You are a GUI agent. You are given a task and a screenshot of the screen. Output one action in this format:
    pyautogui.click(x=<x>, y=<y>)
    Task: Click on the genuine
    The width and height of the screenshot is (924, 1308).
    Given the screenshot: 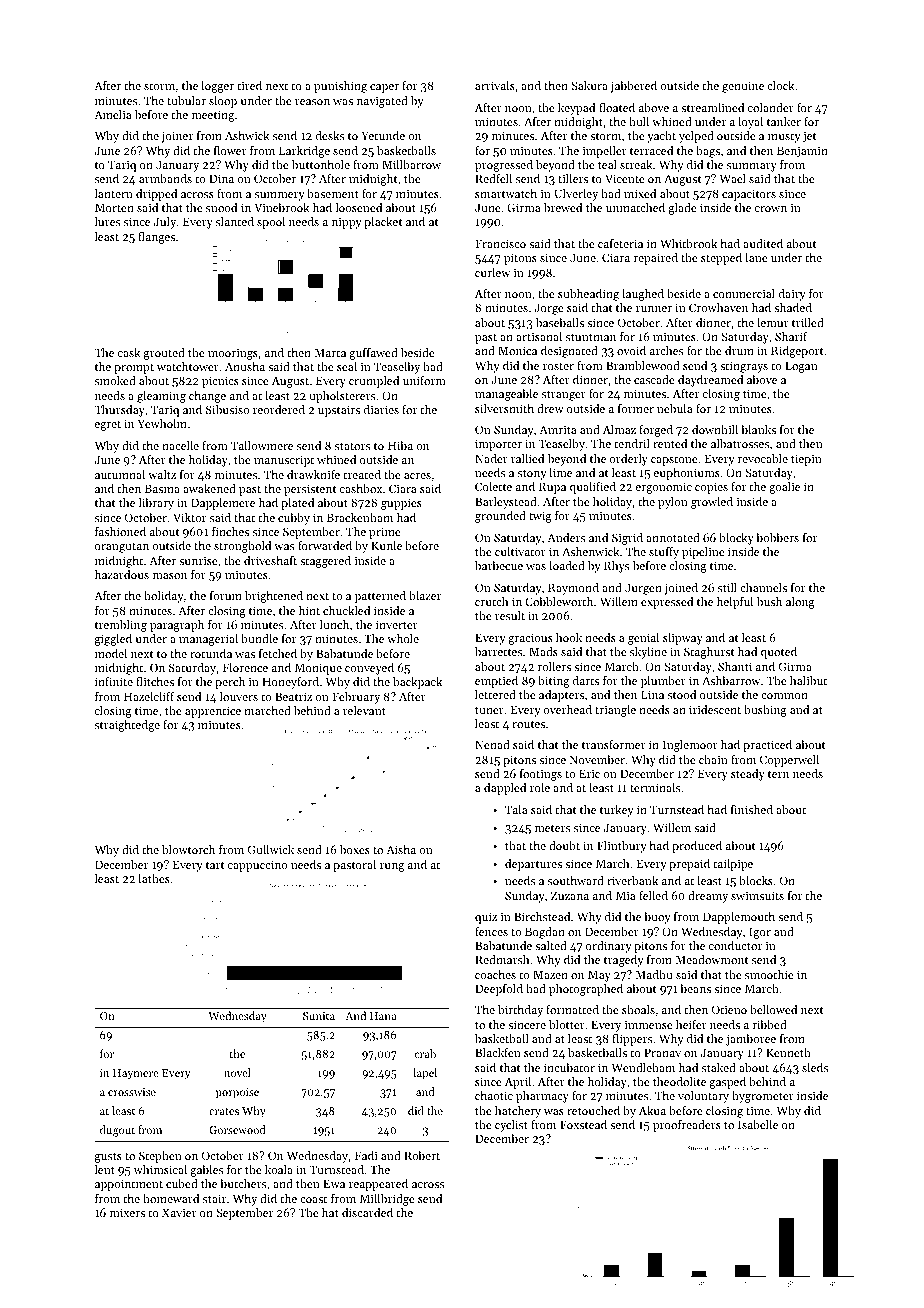 What is the action you would take?
    pyautogui.click(x=743, y=87)
